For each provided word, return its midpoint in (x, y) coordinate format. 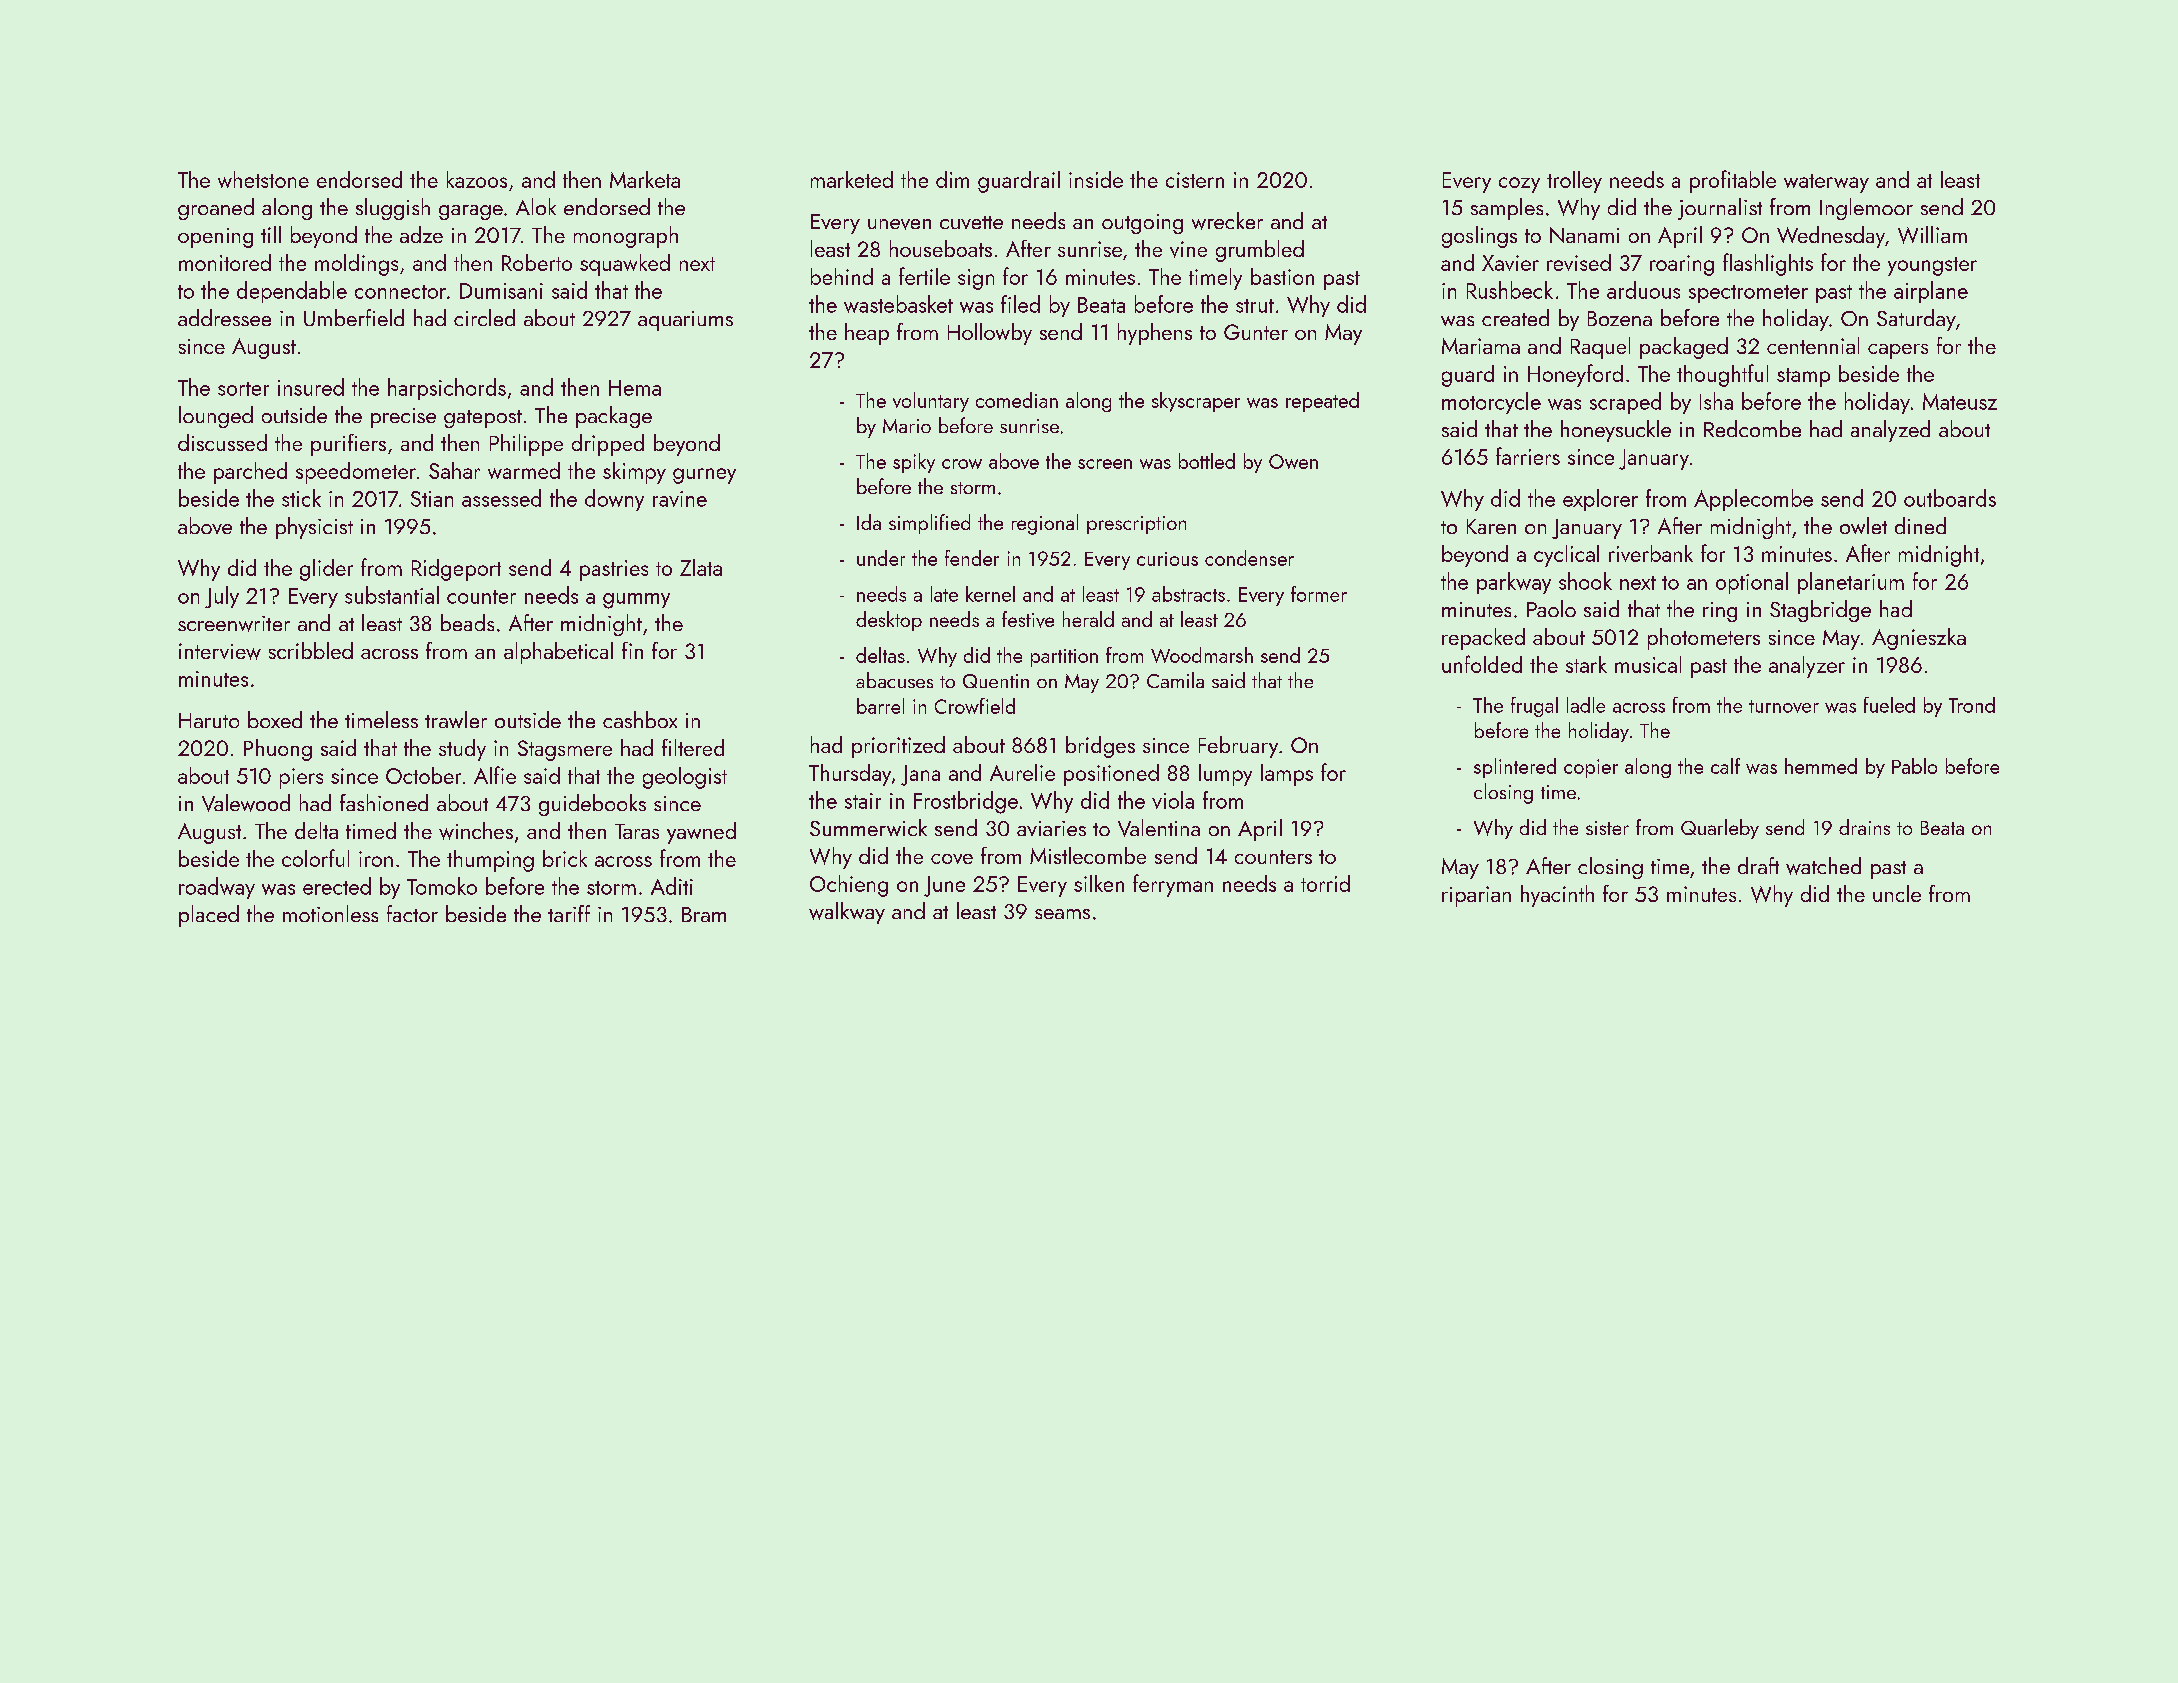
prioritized (898, 747)
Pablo (1914, 766)
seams (1062, 914)
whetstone (263, 179)
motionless (330, 913)
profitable (1733, 181)
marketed (852, 179)
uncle (1897, 893)
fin (632, 650)
